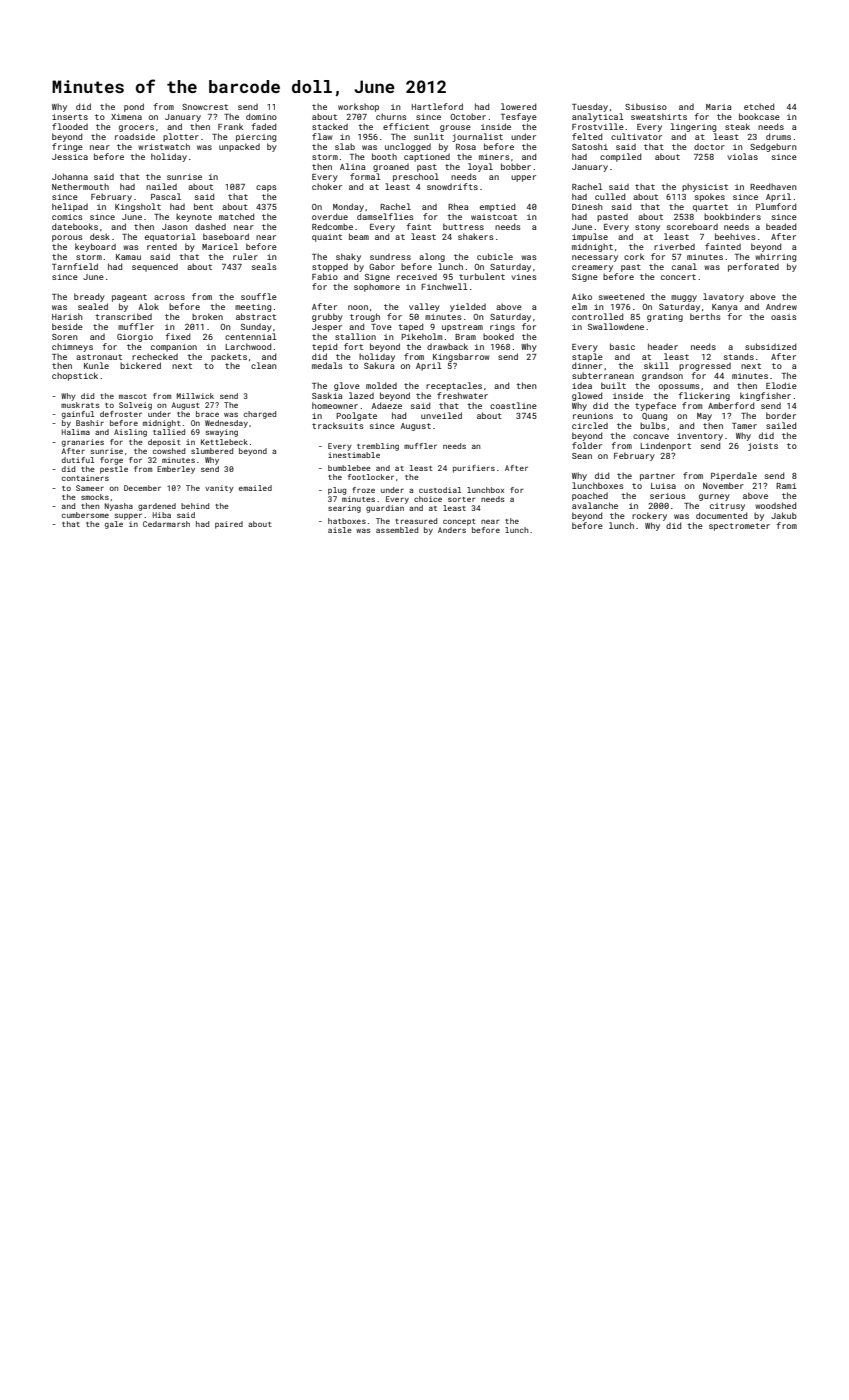 This screenshot has height=1400, width=849. I want to click on cubicle, so click(495, 256).
